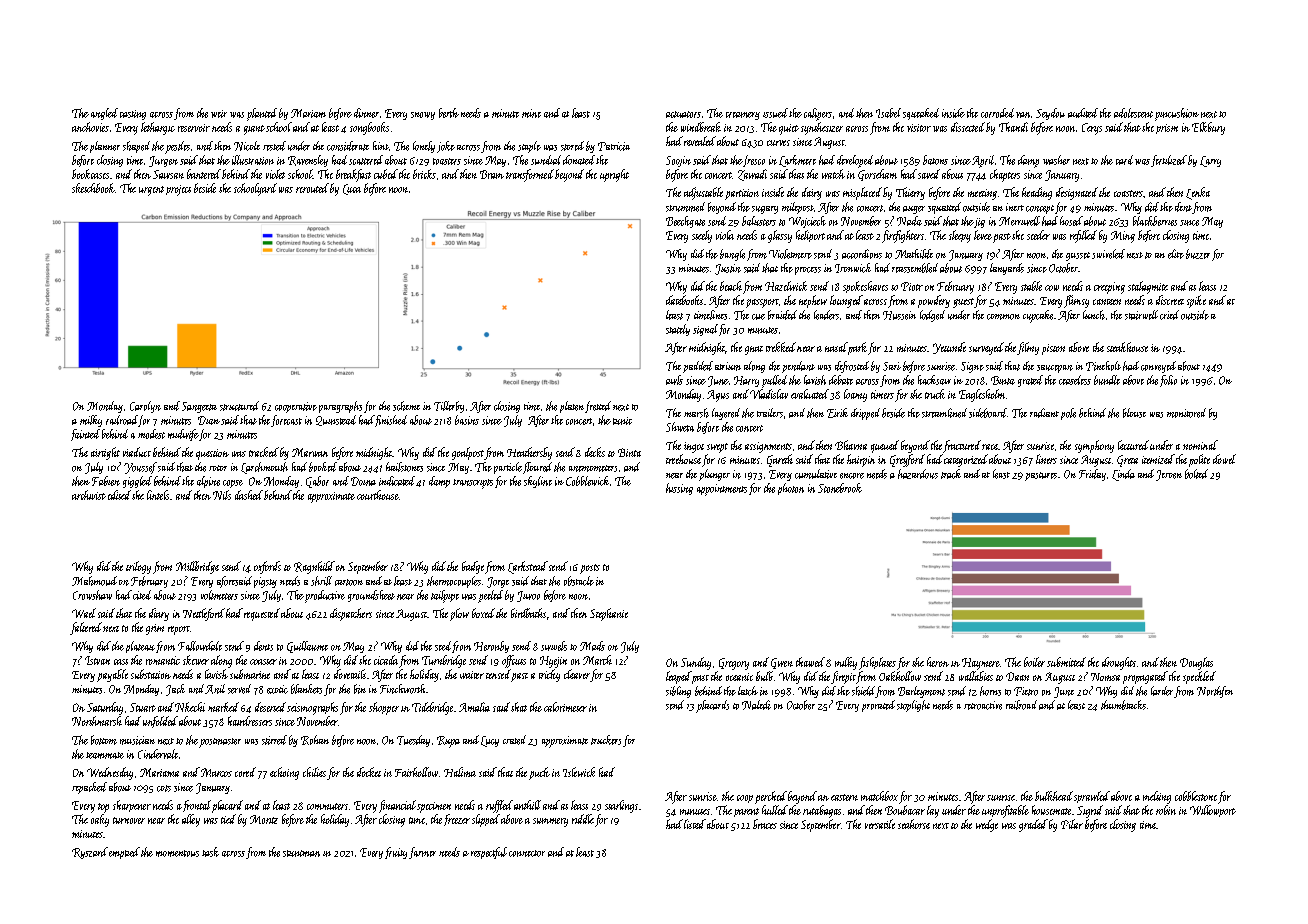 The image size is (1308, 924). Describe the element at coordinates (1075, 380) in the page. I see `ceaseless` at that location.
